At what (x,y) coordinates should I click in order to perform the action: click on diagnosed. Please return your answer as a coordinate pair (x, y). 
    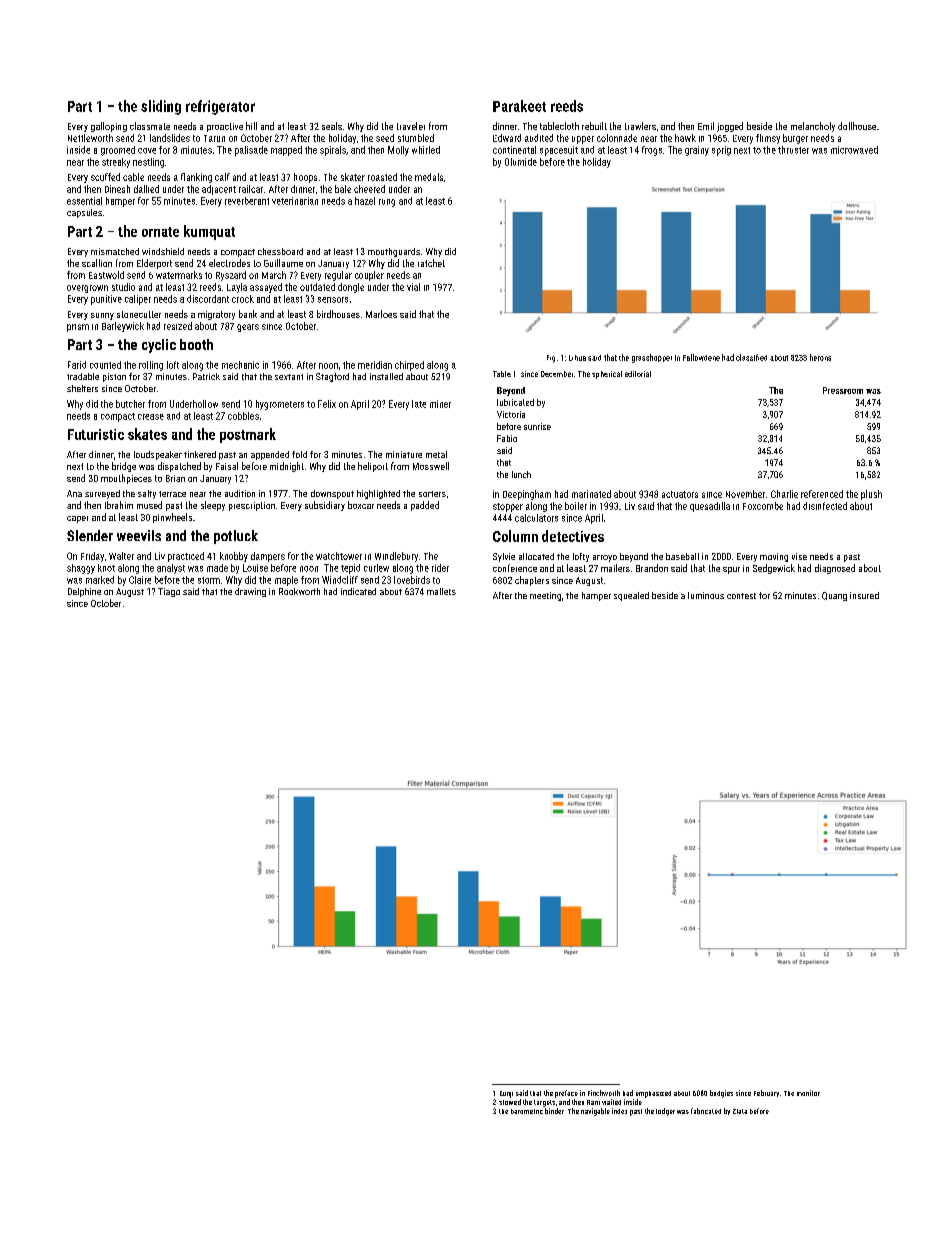
    Looking at the image, I should click on (835, 569).
